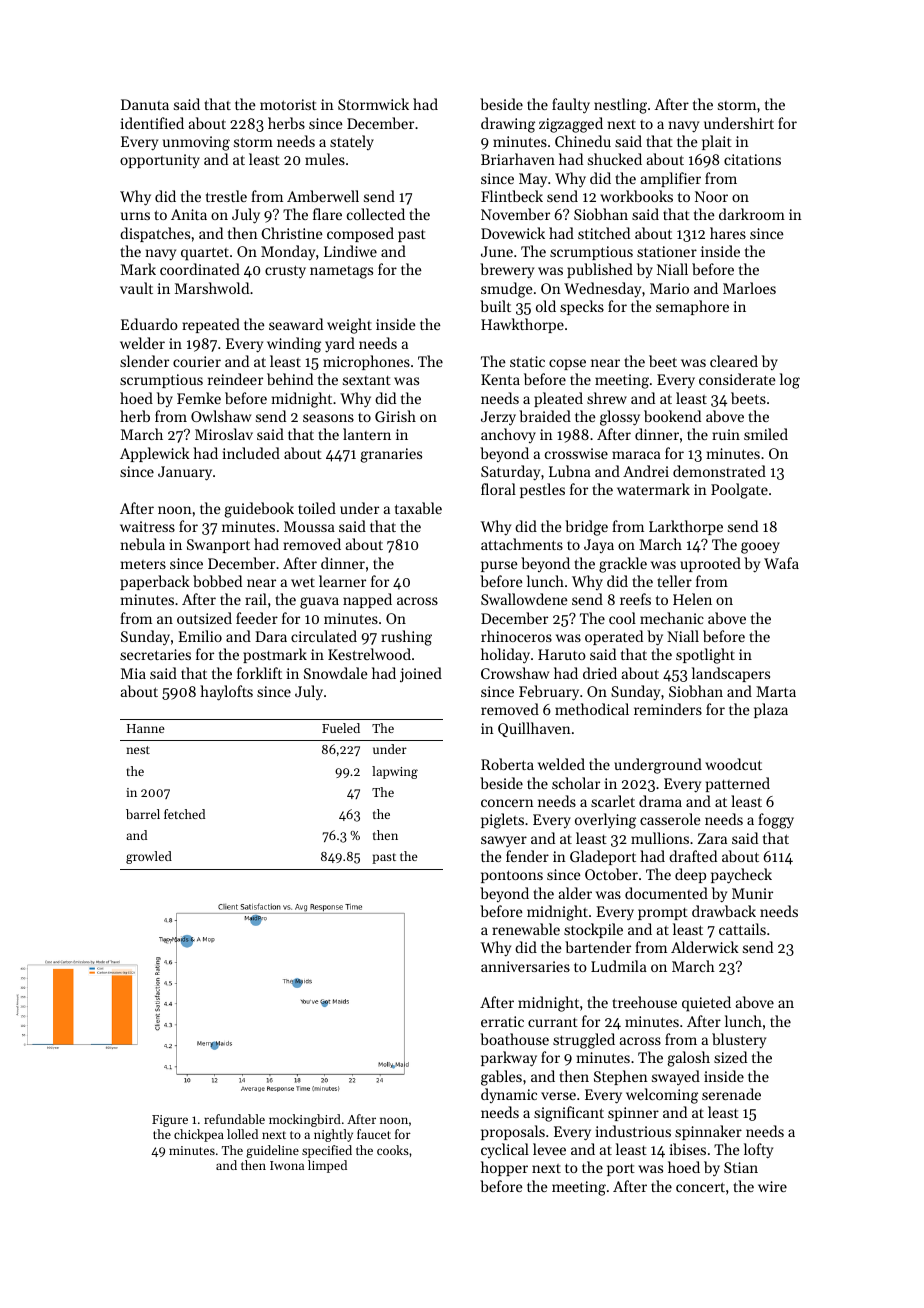 This image has height=1308, width=924. Describe the element at coordinates (662, 1096) in the image. I see `welcoming` at that location.
